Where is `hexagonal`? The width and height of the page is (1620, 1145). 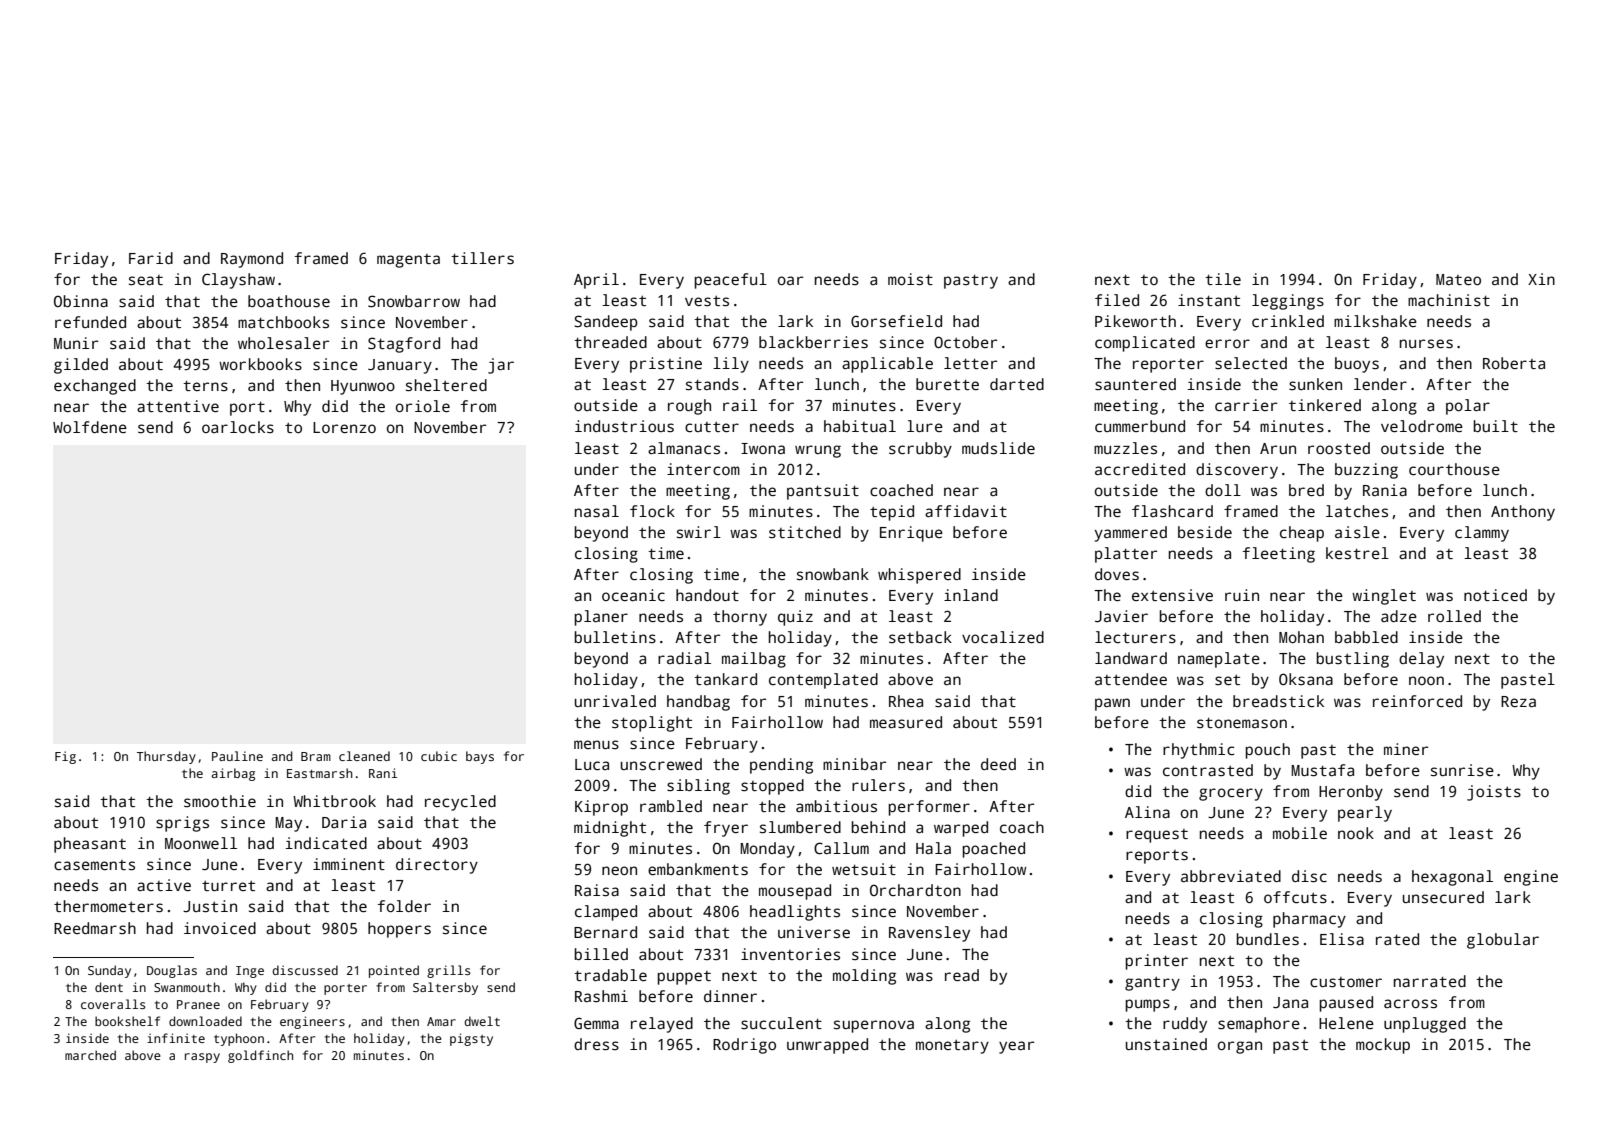
hexagonal is located at coordinates (1452, 878).
